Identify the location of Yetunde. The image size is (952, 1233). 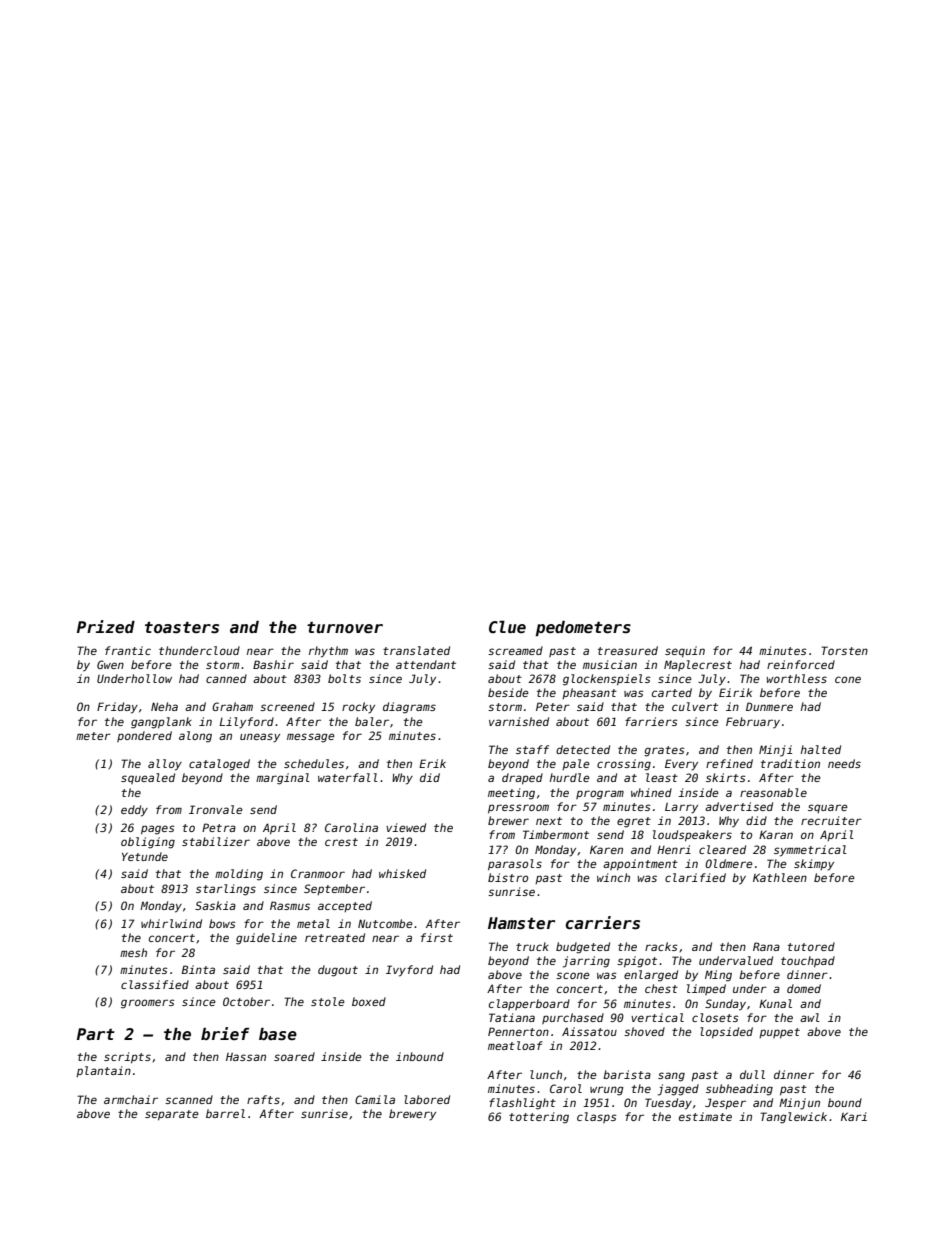
(145, 856).
